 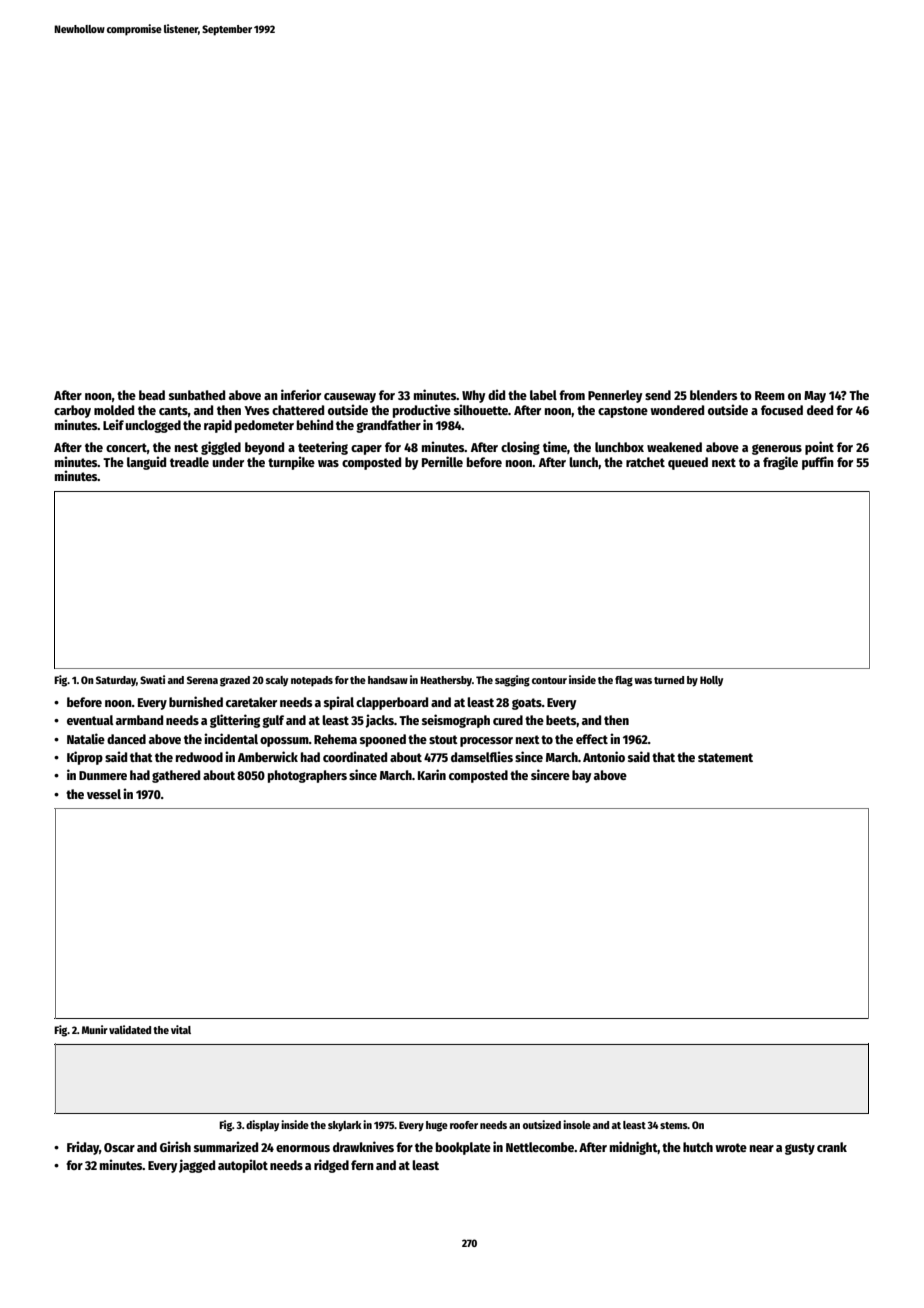 I want to click on fern, so click(x=362, y=1165).
